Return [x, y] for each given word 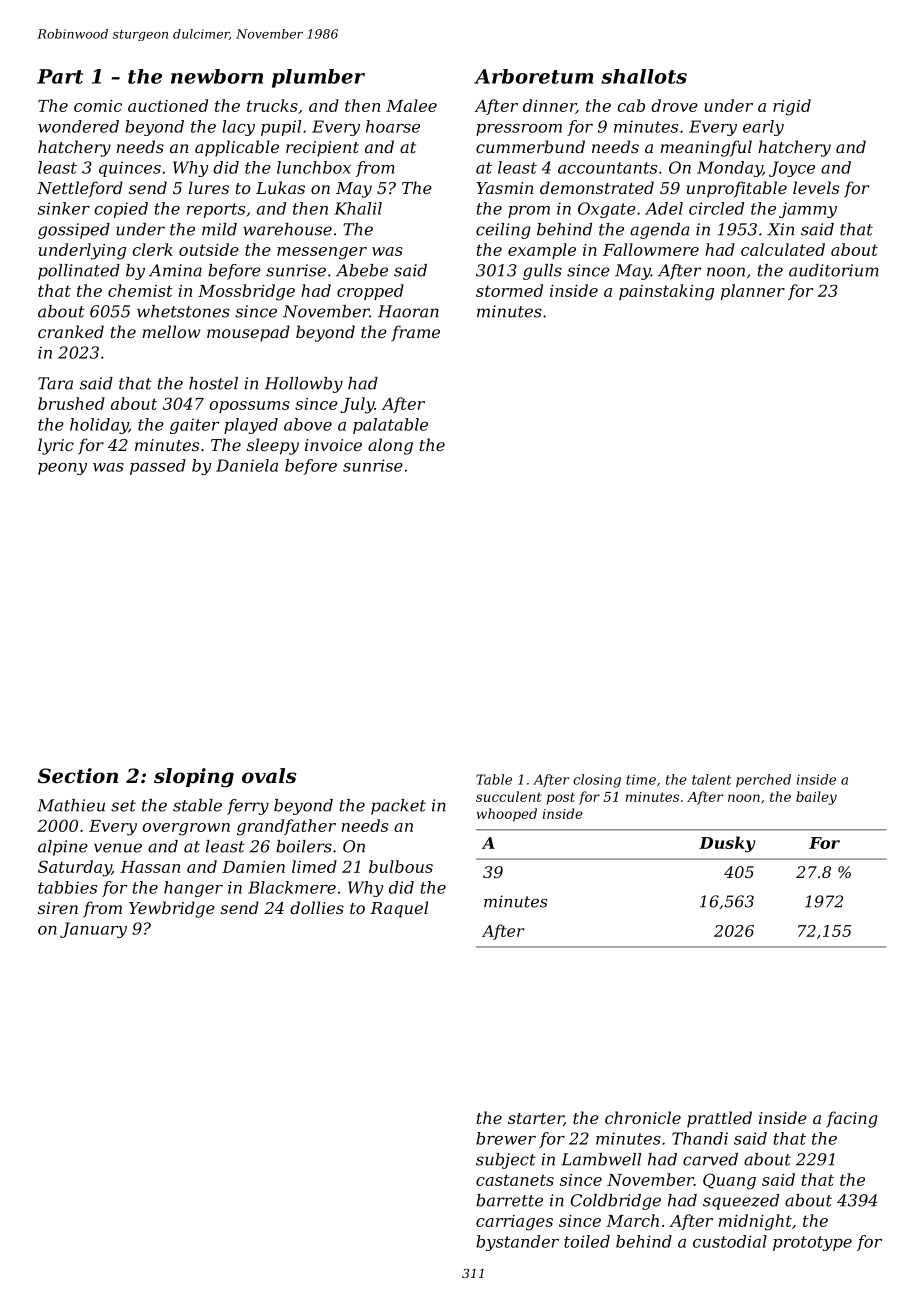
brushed [71, 403]
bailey [816, 798]
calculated [783, 249]
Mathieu [71, 805]
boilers [304, 846]
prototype [812, 1243]
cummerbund [530, 146]
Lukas [280, 187]
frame [415, 333]
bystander [517, 1243]
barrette [509, 1200]
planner [753, 292]
